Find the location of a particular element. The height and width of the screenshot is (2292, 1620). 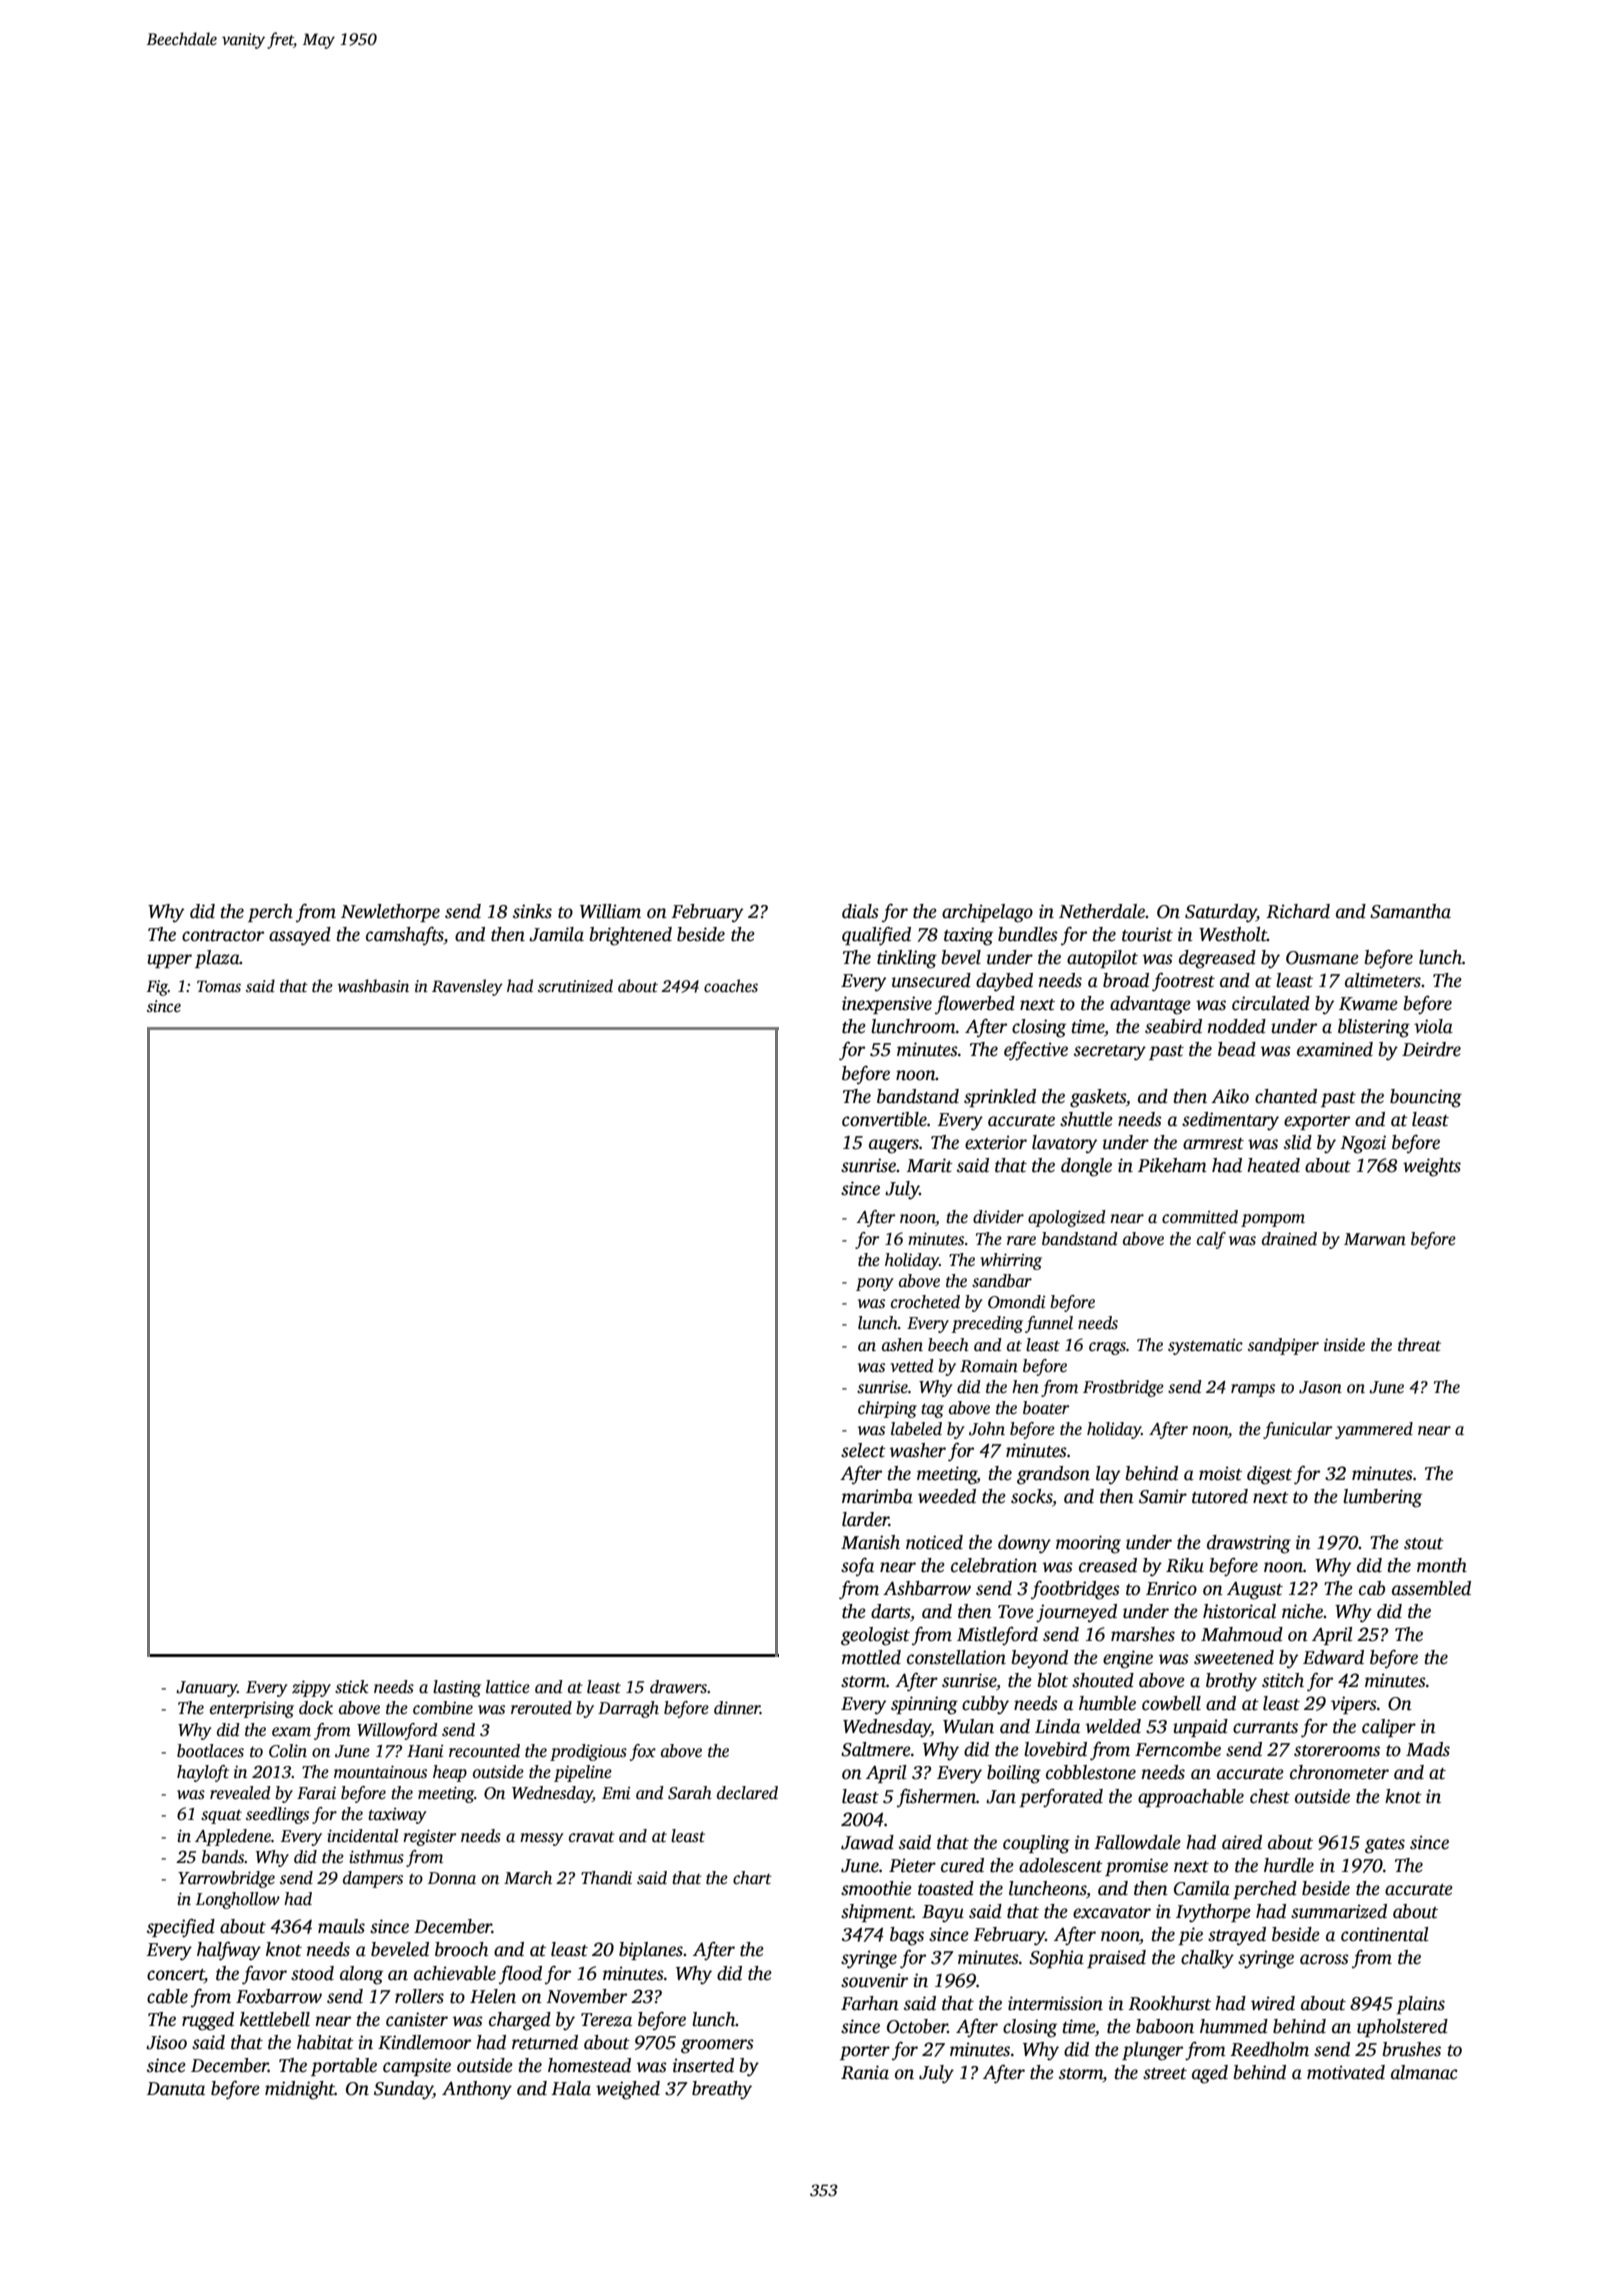

Danuta is located at coordinates (176, 2089).
